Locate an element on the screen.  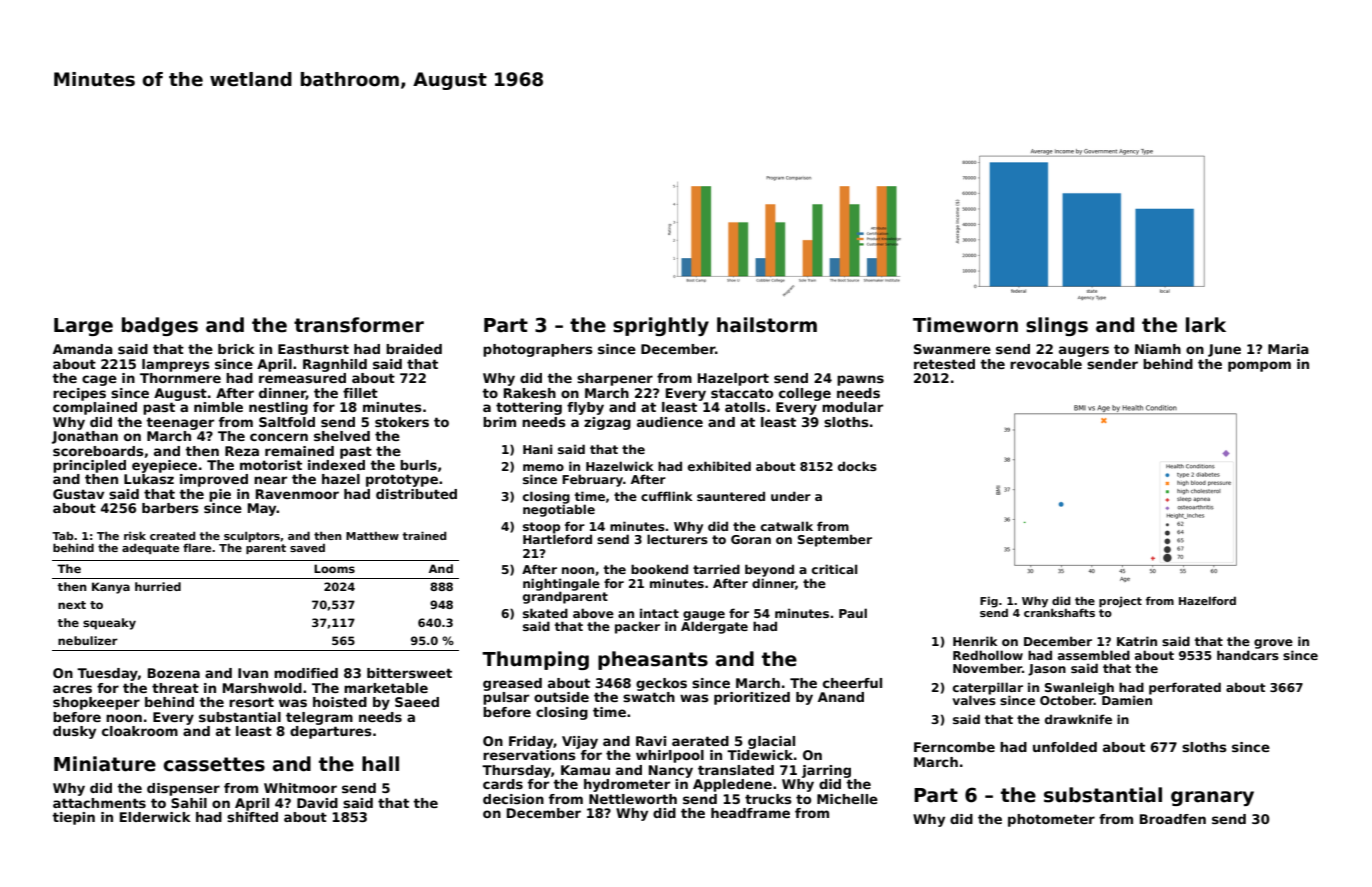
project is located at coordinates (1120, 602).
